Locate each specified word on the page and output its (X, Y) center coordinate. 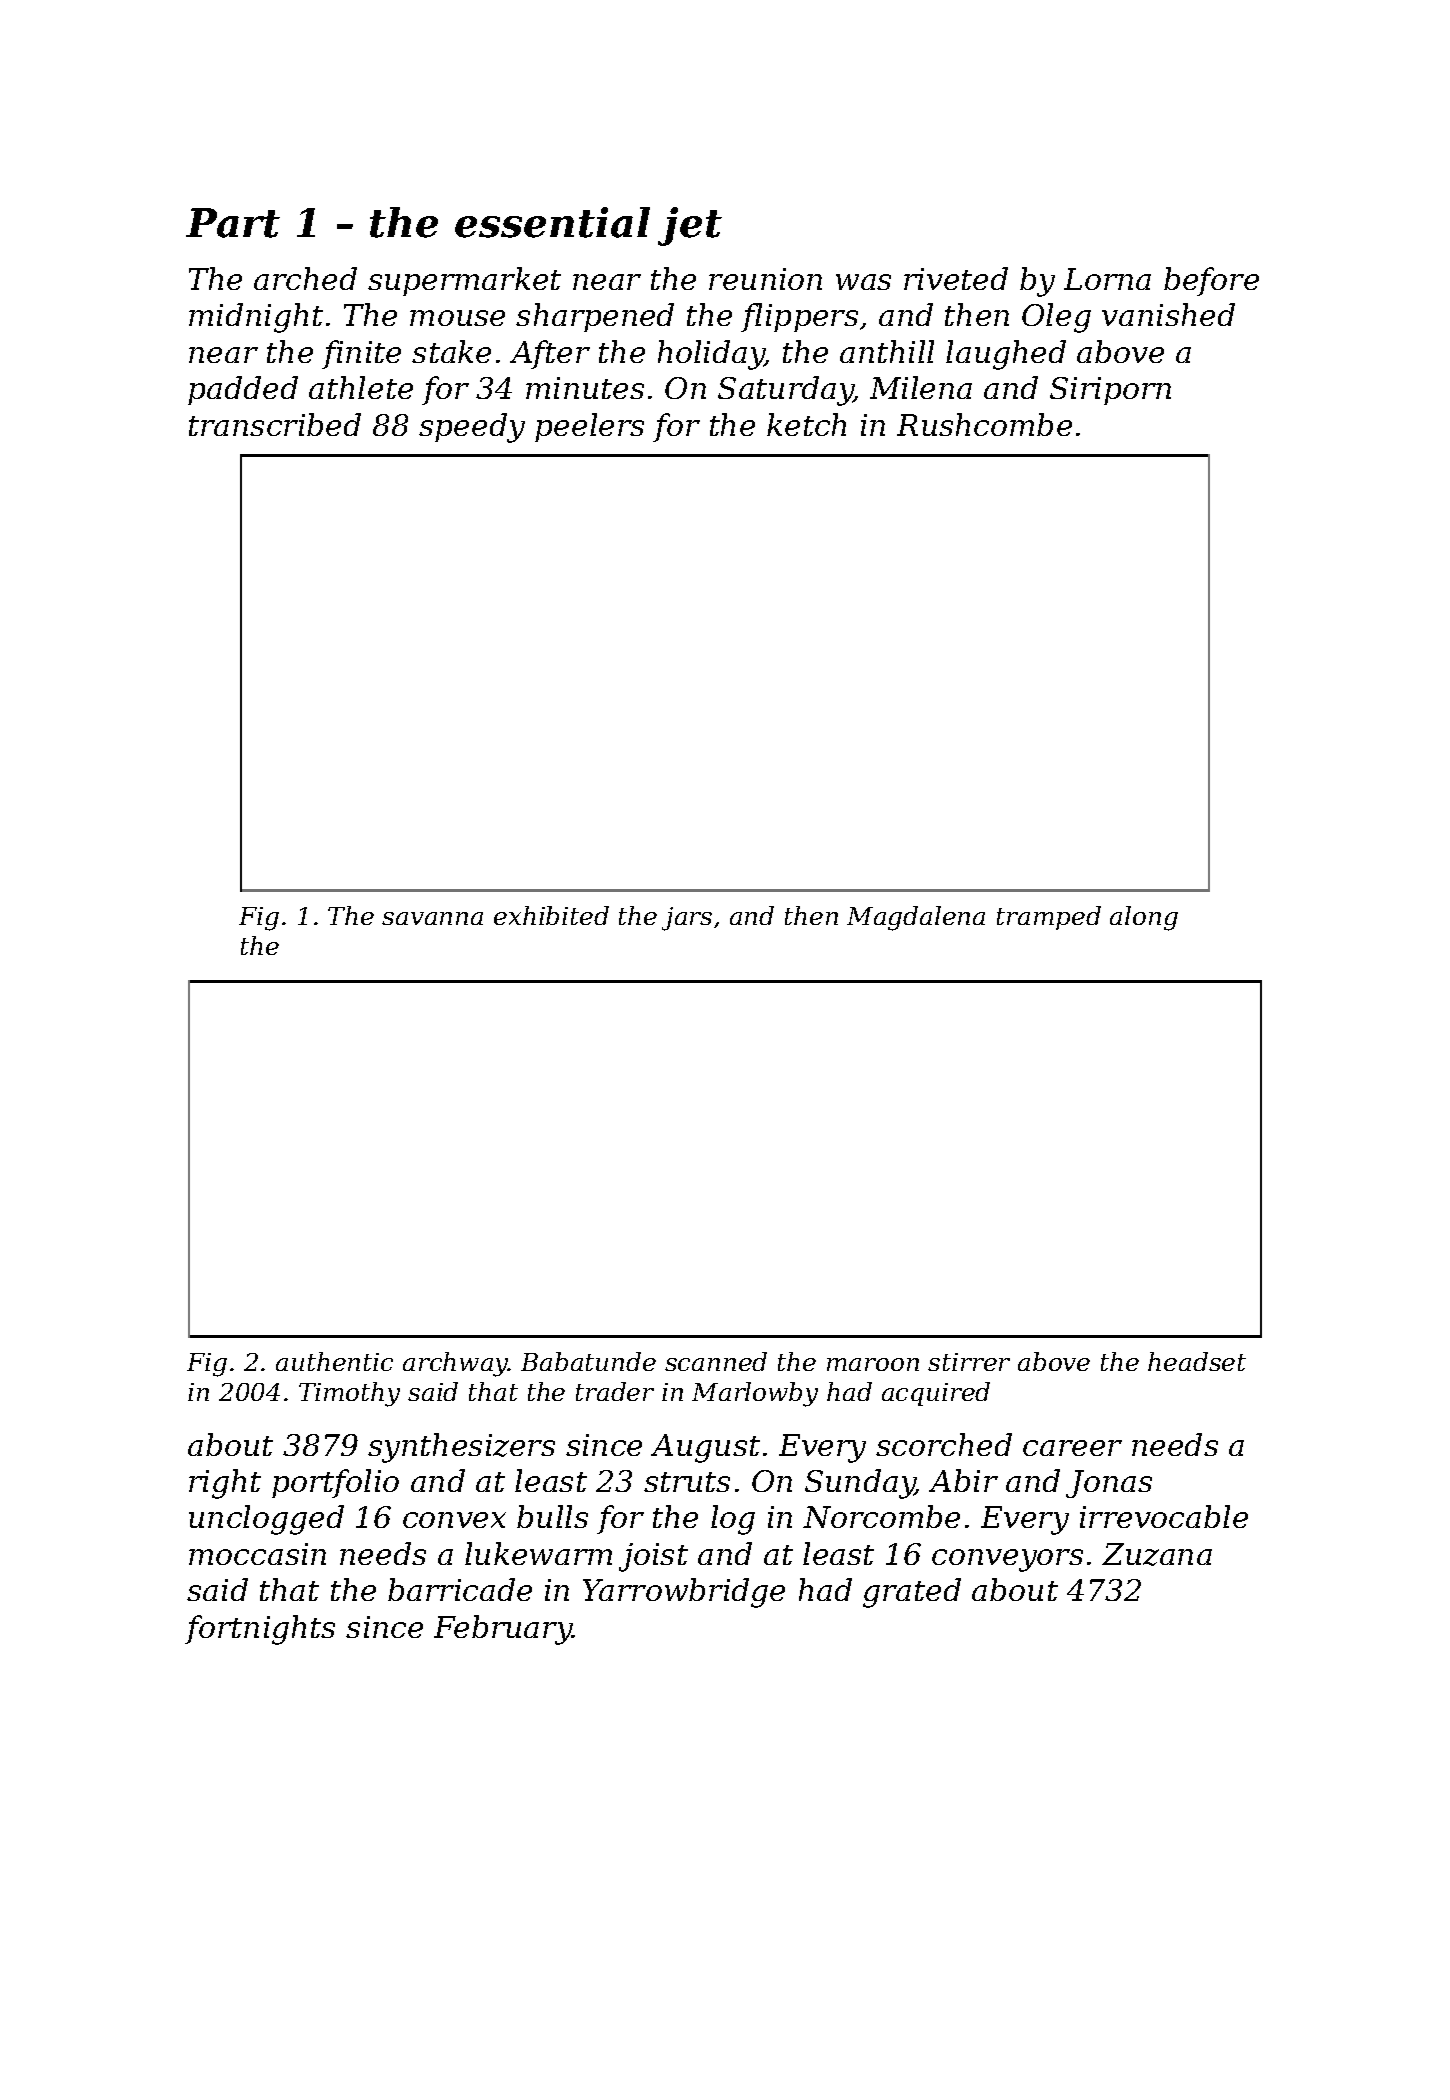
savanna (432, 918)
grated (912, 1593)
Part (233, 223)
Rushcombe (984, 424)
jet (690, 226)
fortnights (260, 1630)
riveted (956, 278)
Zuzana (1157, 1554)
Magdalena (916, 918)
